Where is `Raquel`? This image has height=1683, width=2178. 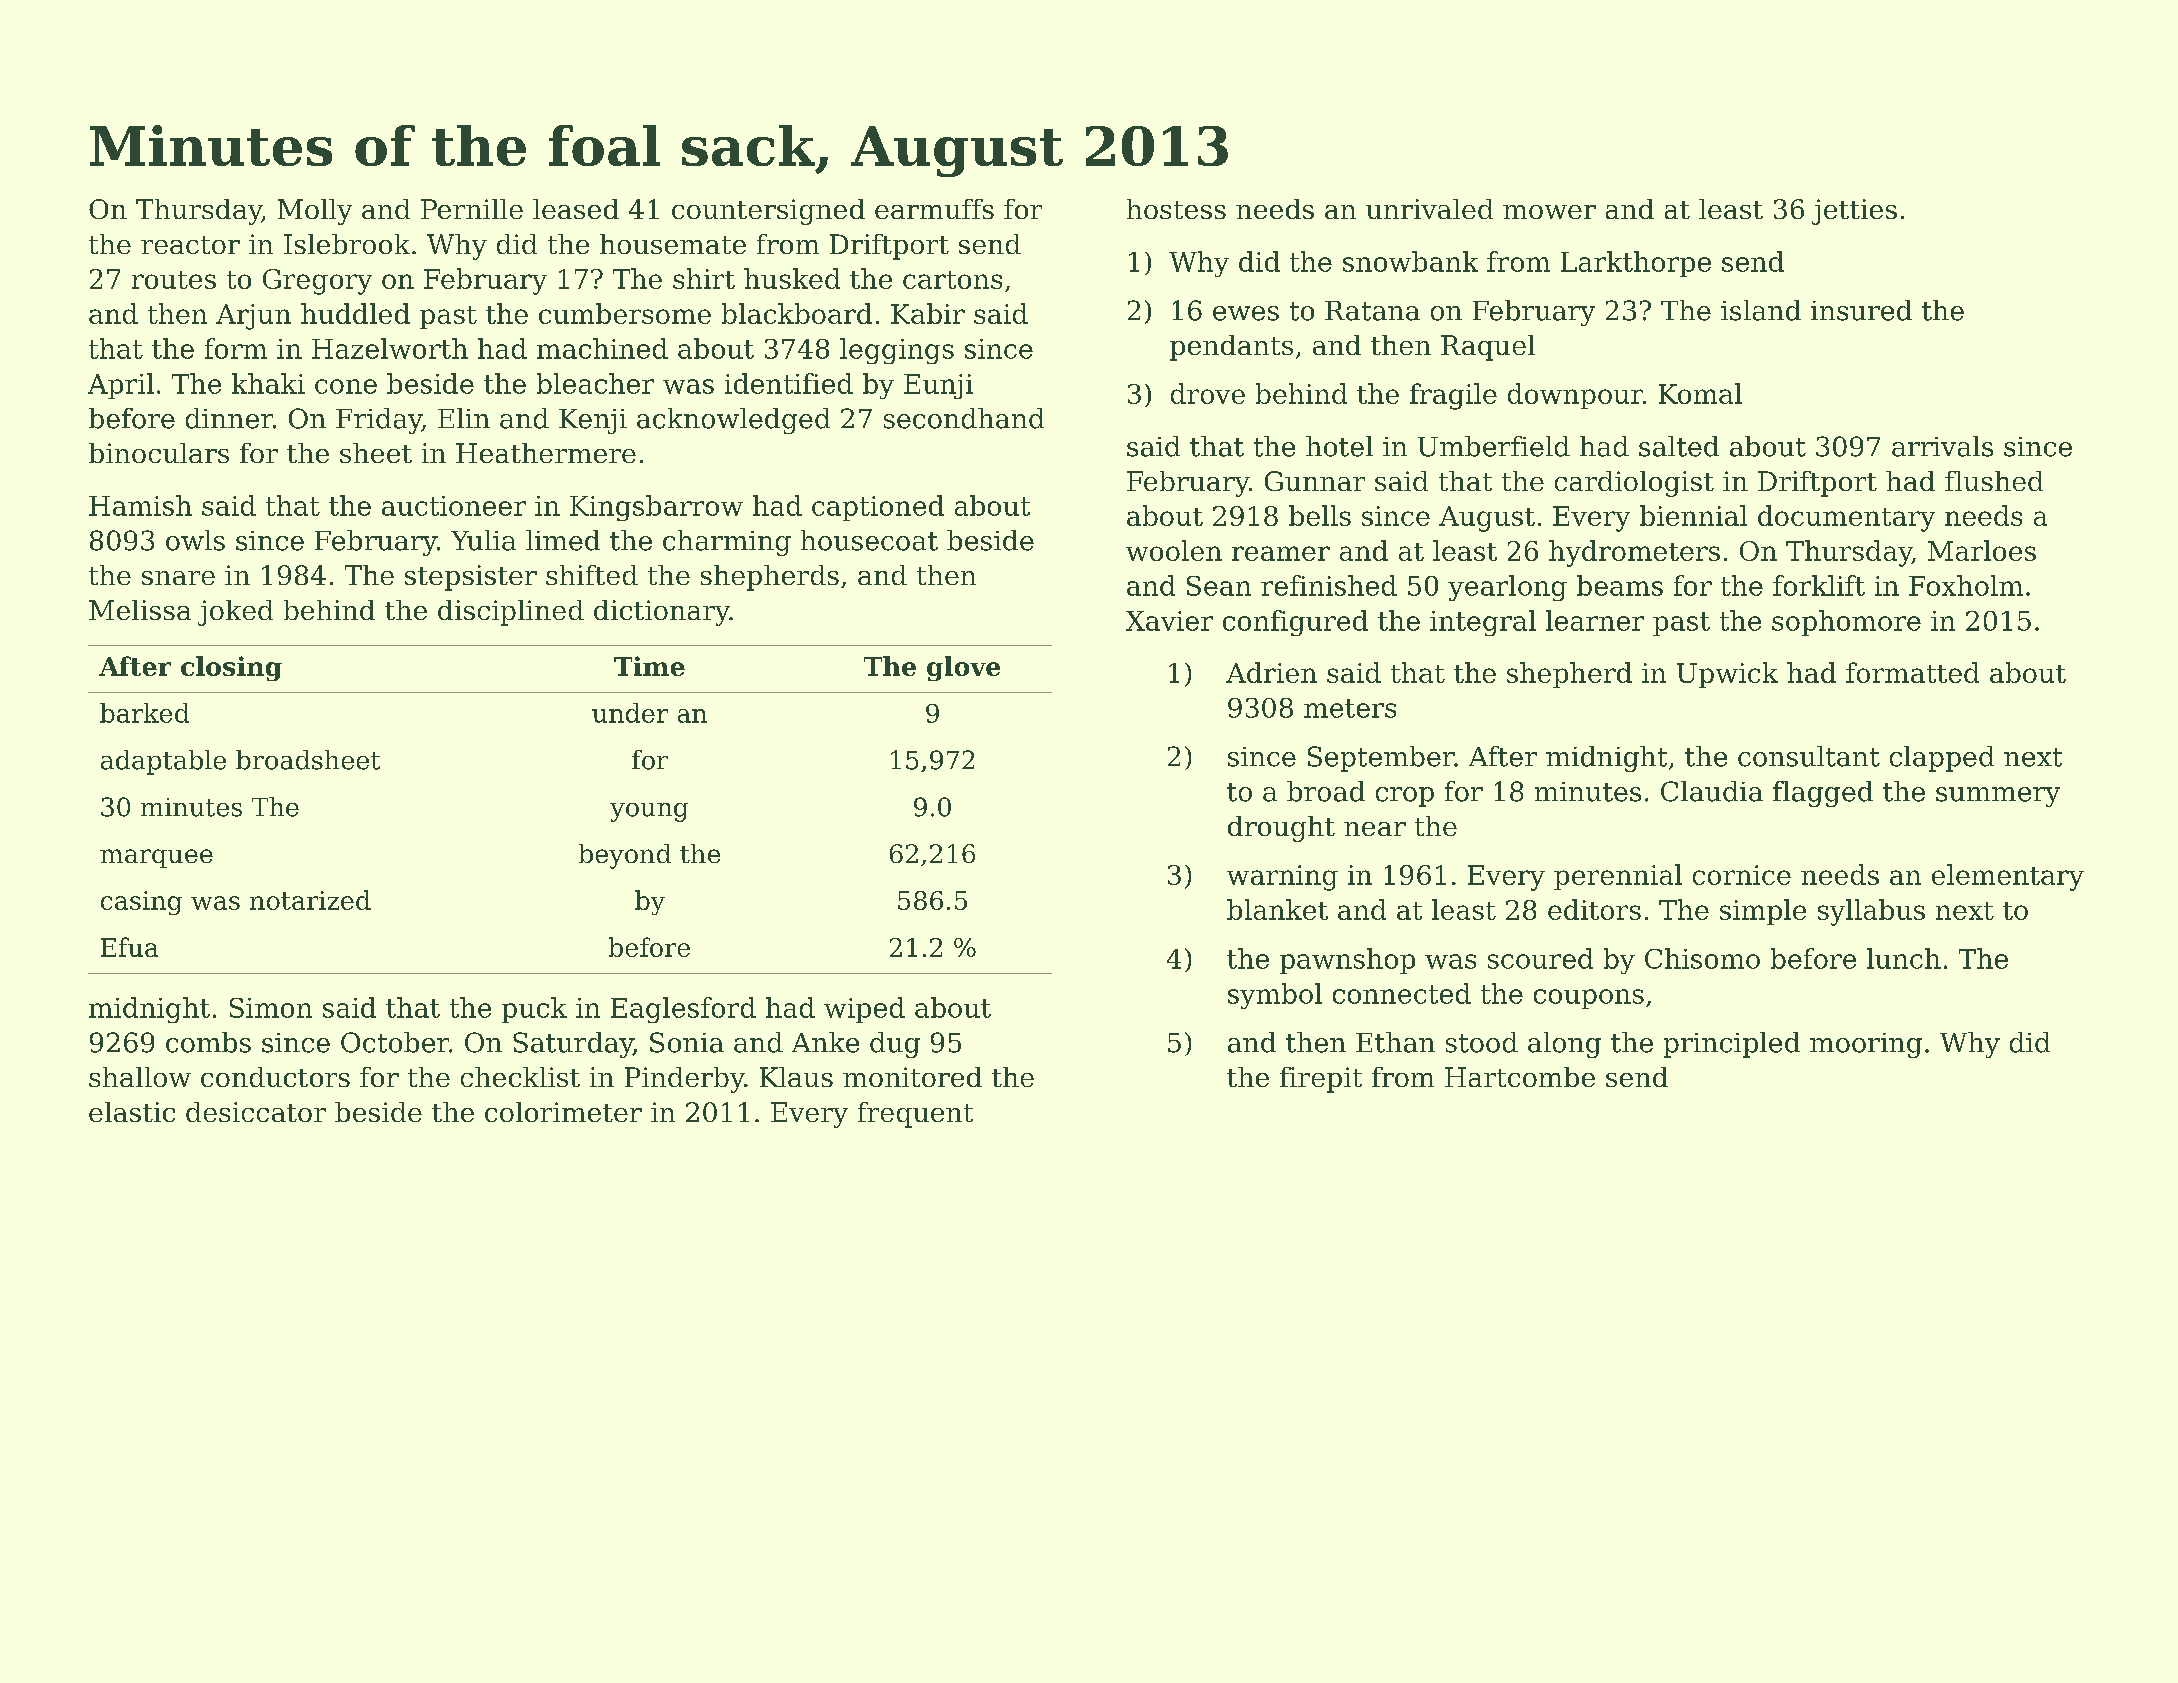
Raquel is located at coordinates (1488, 348).
